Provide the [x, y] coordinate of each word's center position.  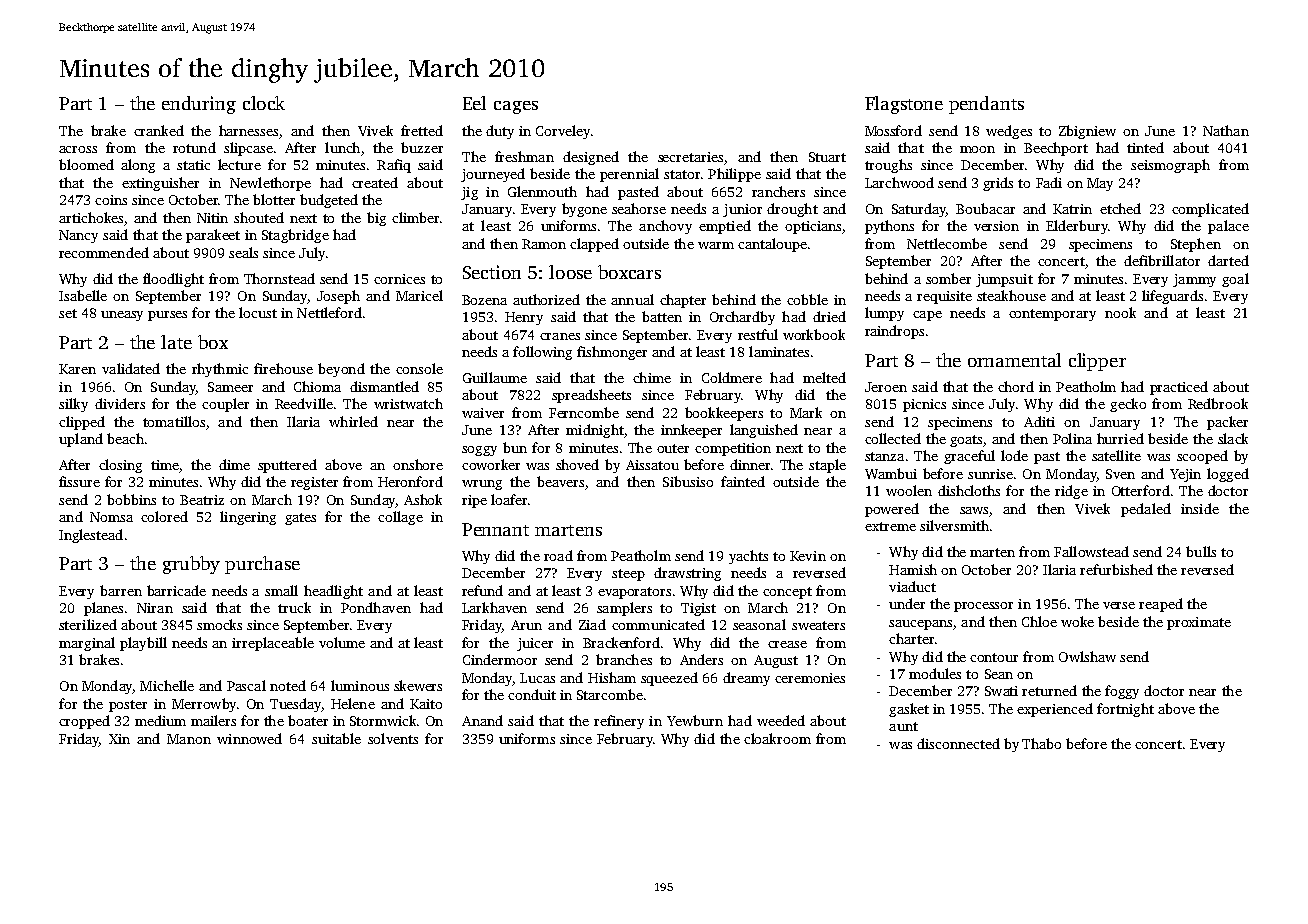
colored [164, 516]
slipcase [248, 149]
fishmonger [612, 353]
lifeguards [1172, 297]
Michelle [167, 685]
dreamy [746, 679]
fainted [743, 481]
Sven [1120, 474]
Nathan [1226, 130]
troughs [888, 166]
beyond [341, 370]
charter [911, 638]
